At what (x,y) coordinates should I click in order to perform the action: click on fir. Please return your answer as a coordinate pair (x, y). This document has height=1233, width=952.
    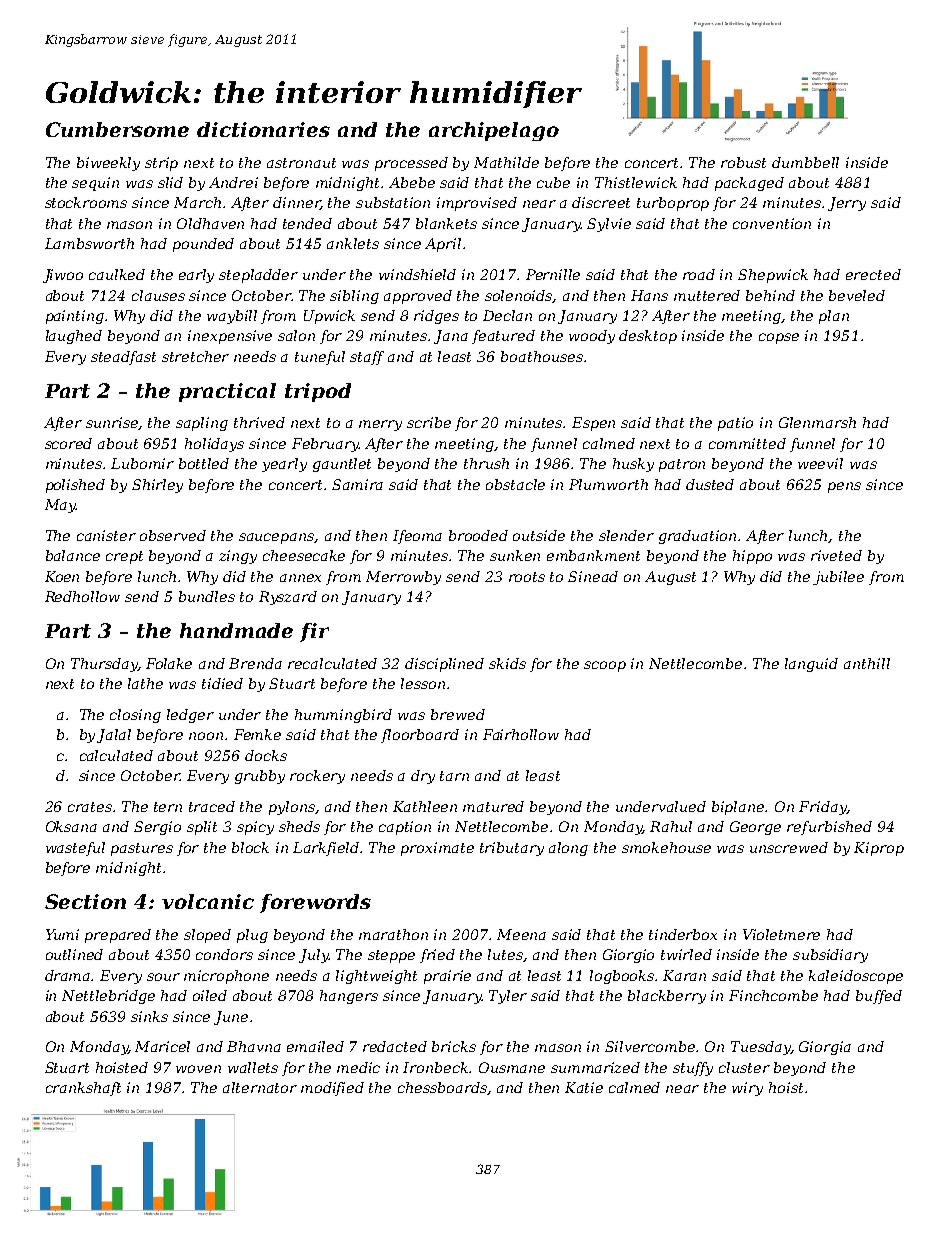
    Looking at the image, I should click on (314, 632).
